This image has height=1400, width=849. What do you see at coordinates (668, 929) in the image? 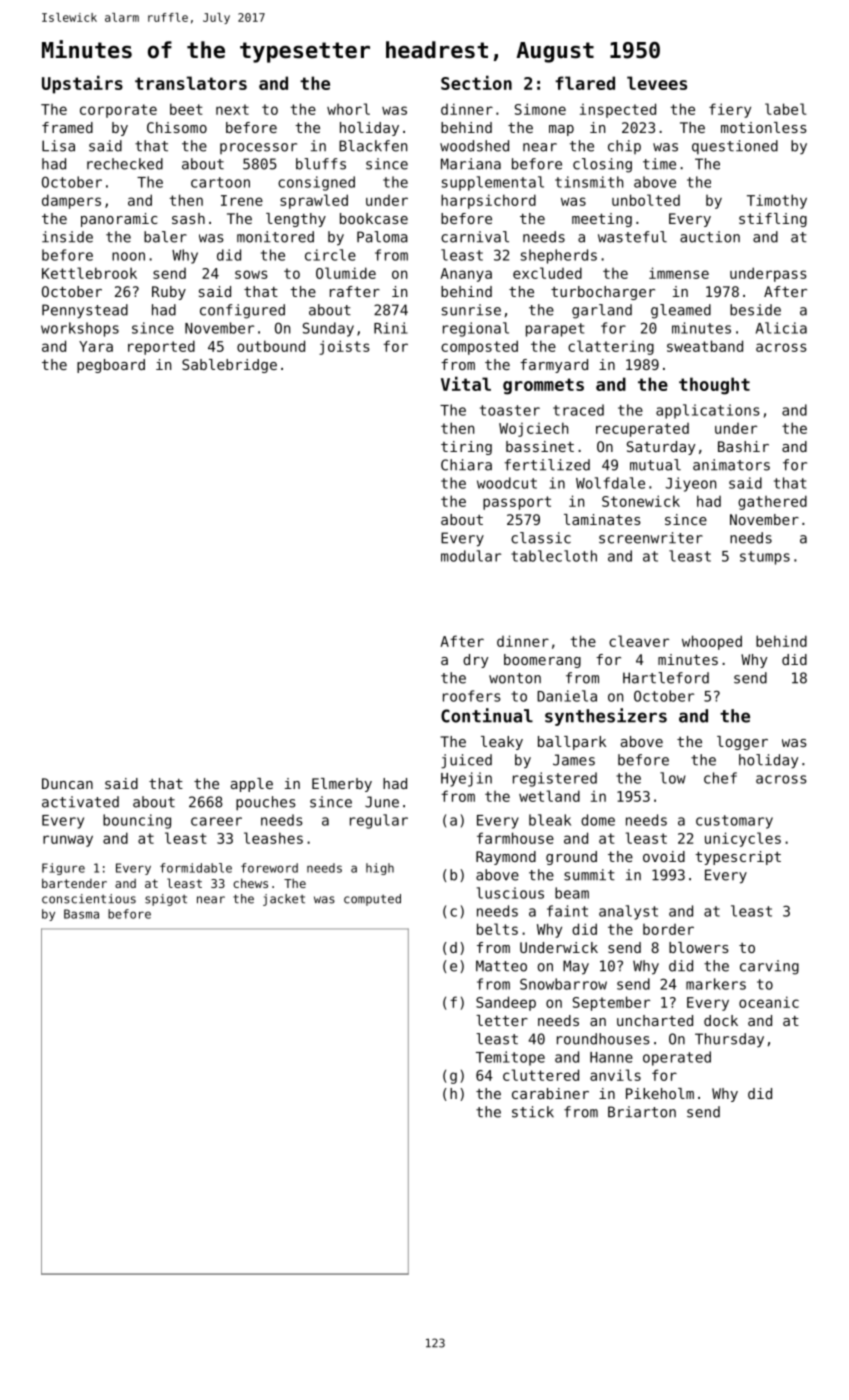
I see `border` at bounding box center [668, 929].
